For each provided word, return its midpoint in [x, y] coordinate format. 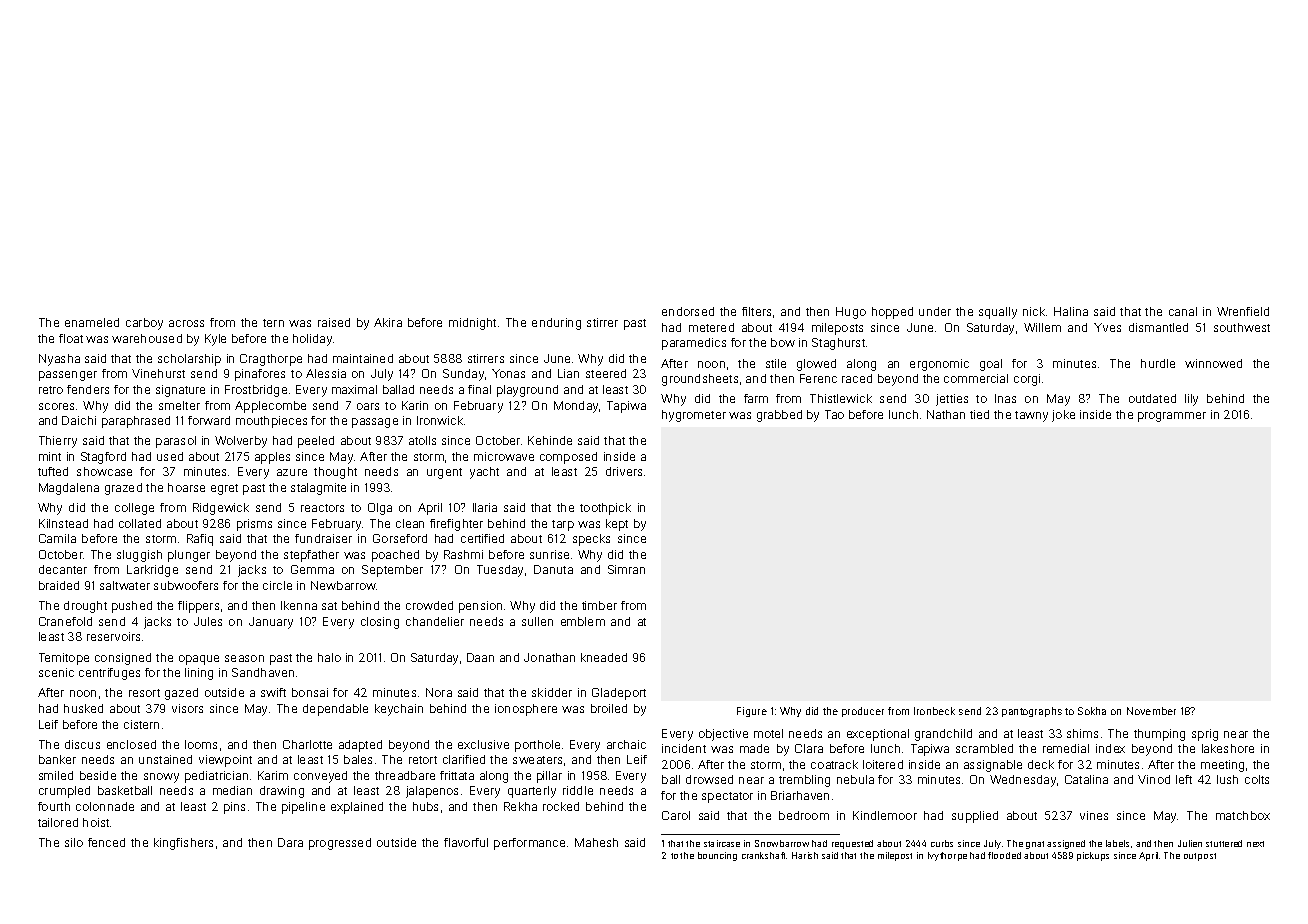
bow [783, 342]
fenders [88, 389]
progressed [340, 844]
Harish [805, 855]
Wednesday [1023, 781]
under [935, 311]
